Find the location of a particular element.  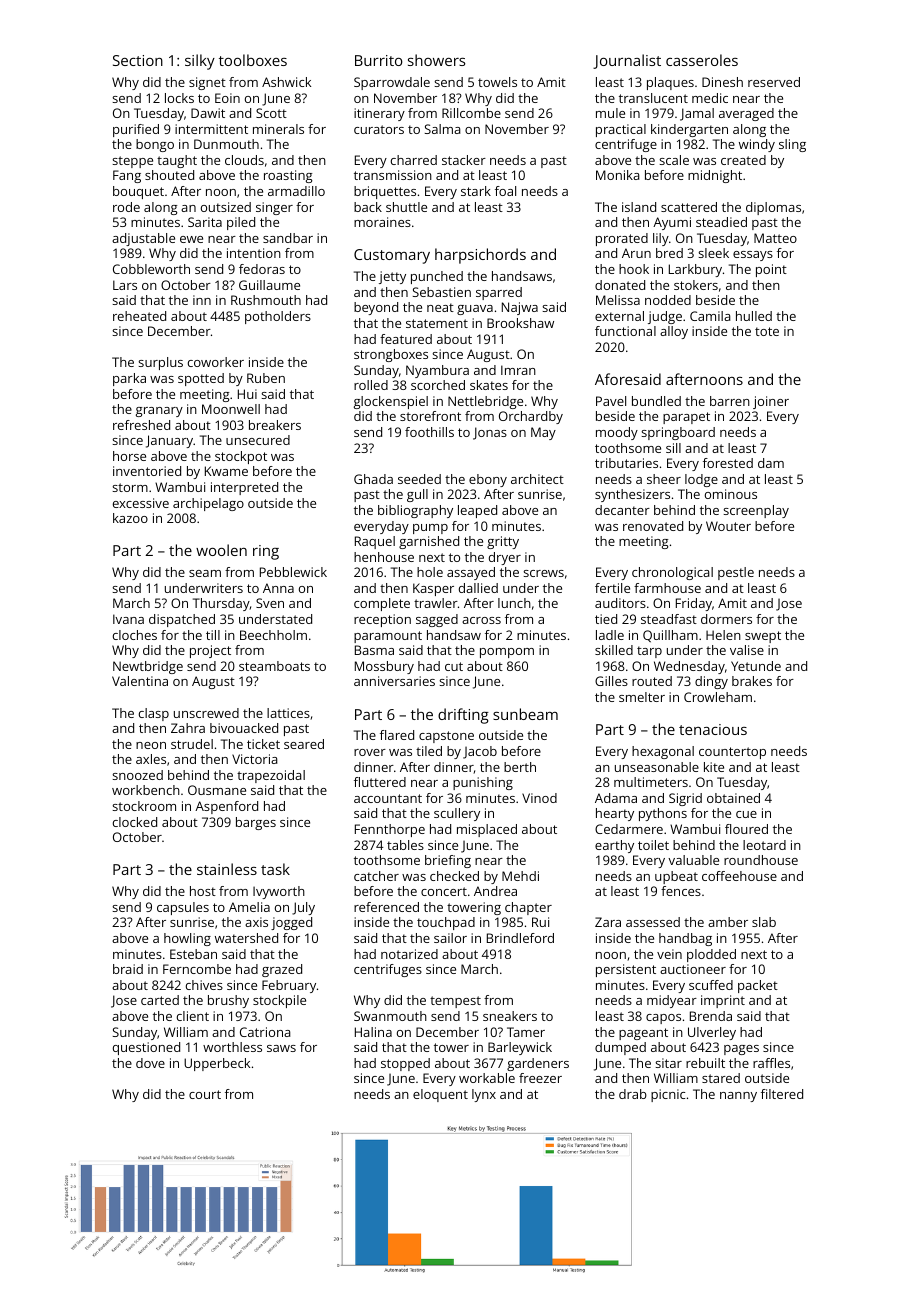

lynx is located at coordinates (484, 1095).
